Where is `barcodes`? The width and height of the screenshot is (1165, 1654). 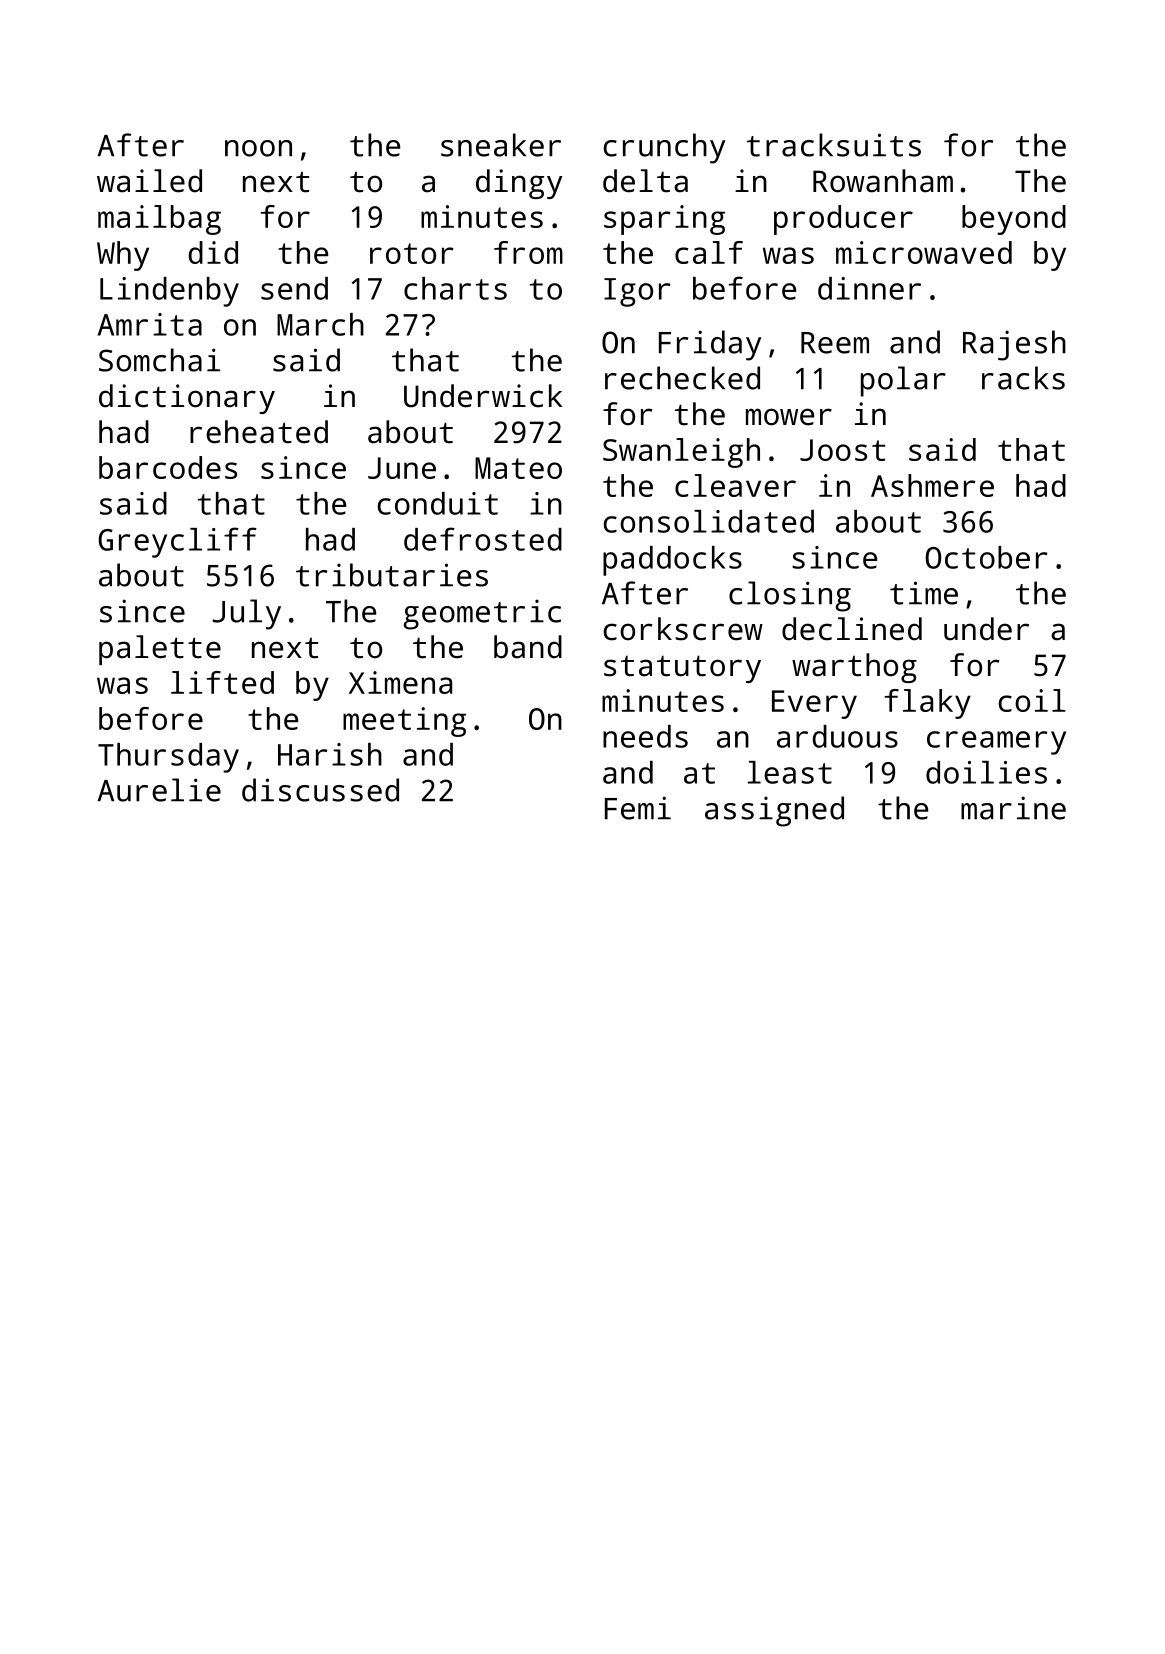 barcodes is located at coordinates (168, 467).
